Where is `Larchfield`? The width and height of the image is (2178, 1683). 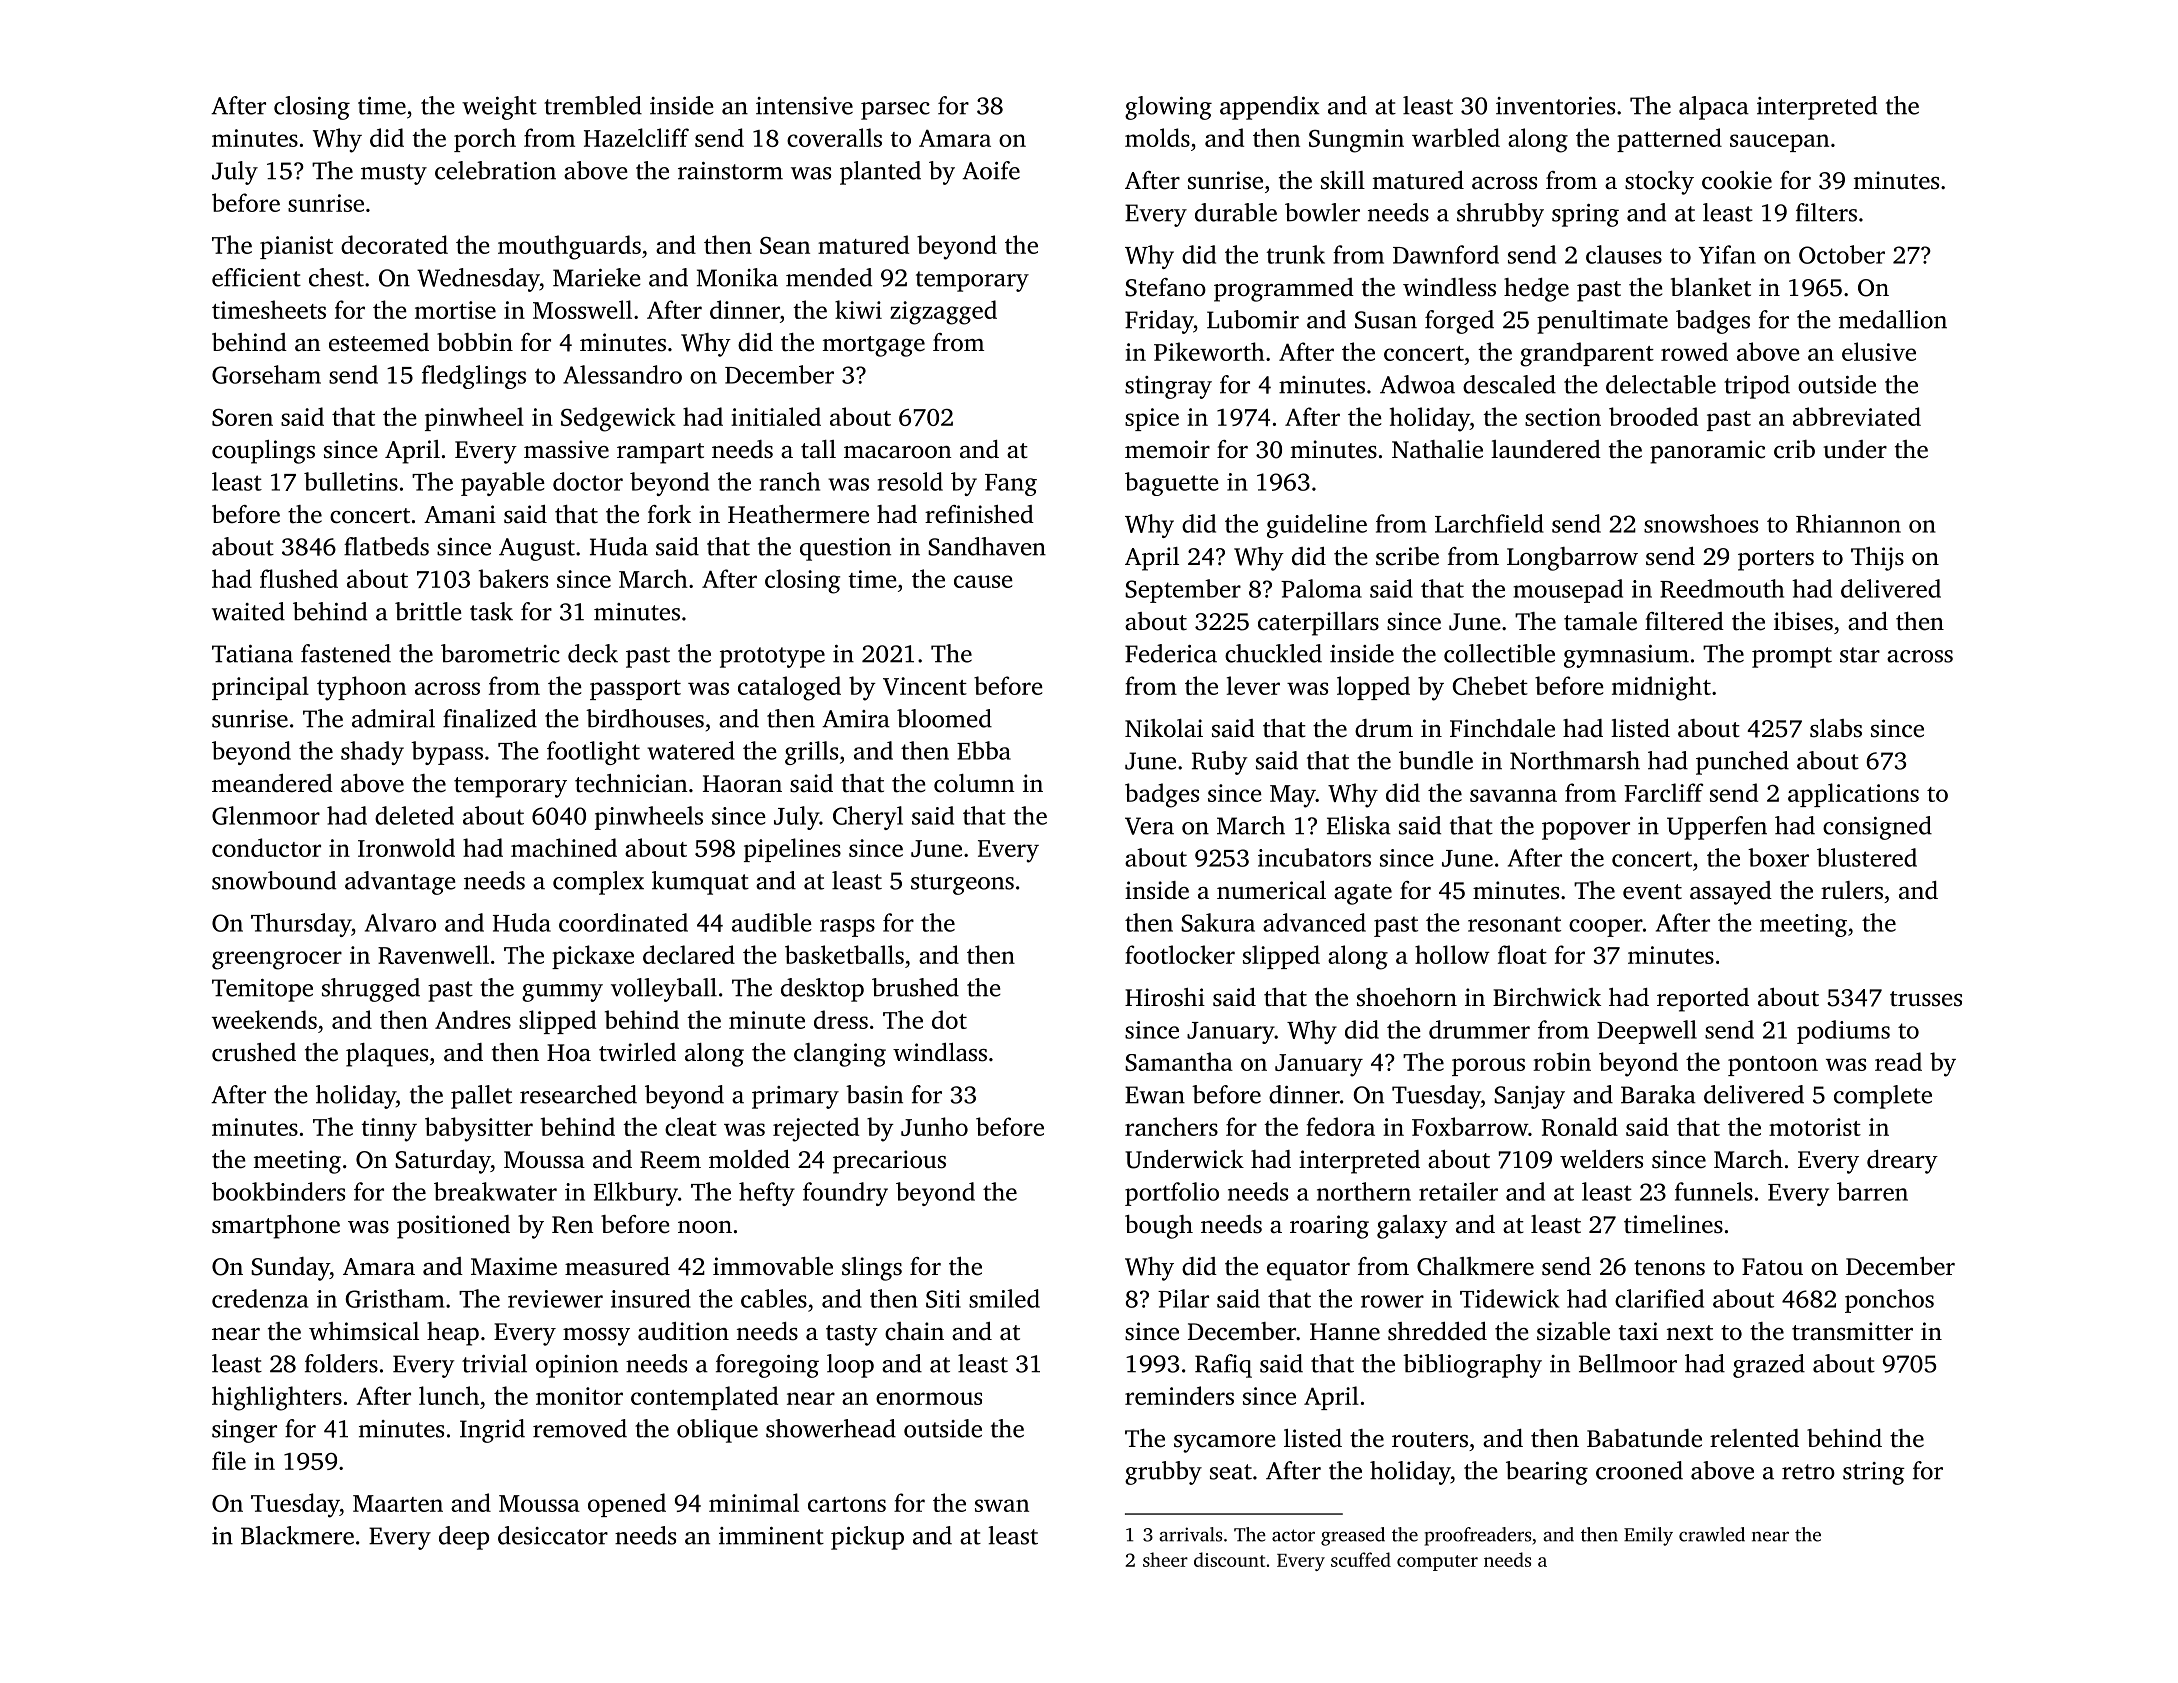
Larchfield is located at coordinates (1489, 523).
